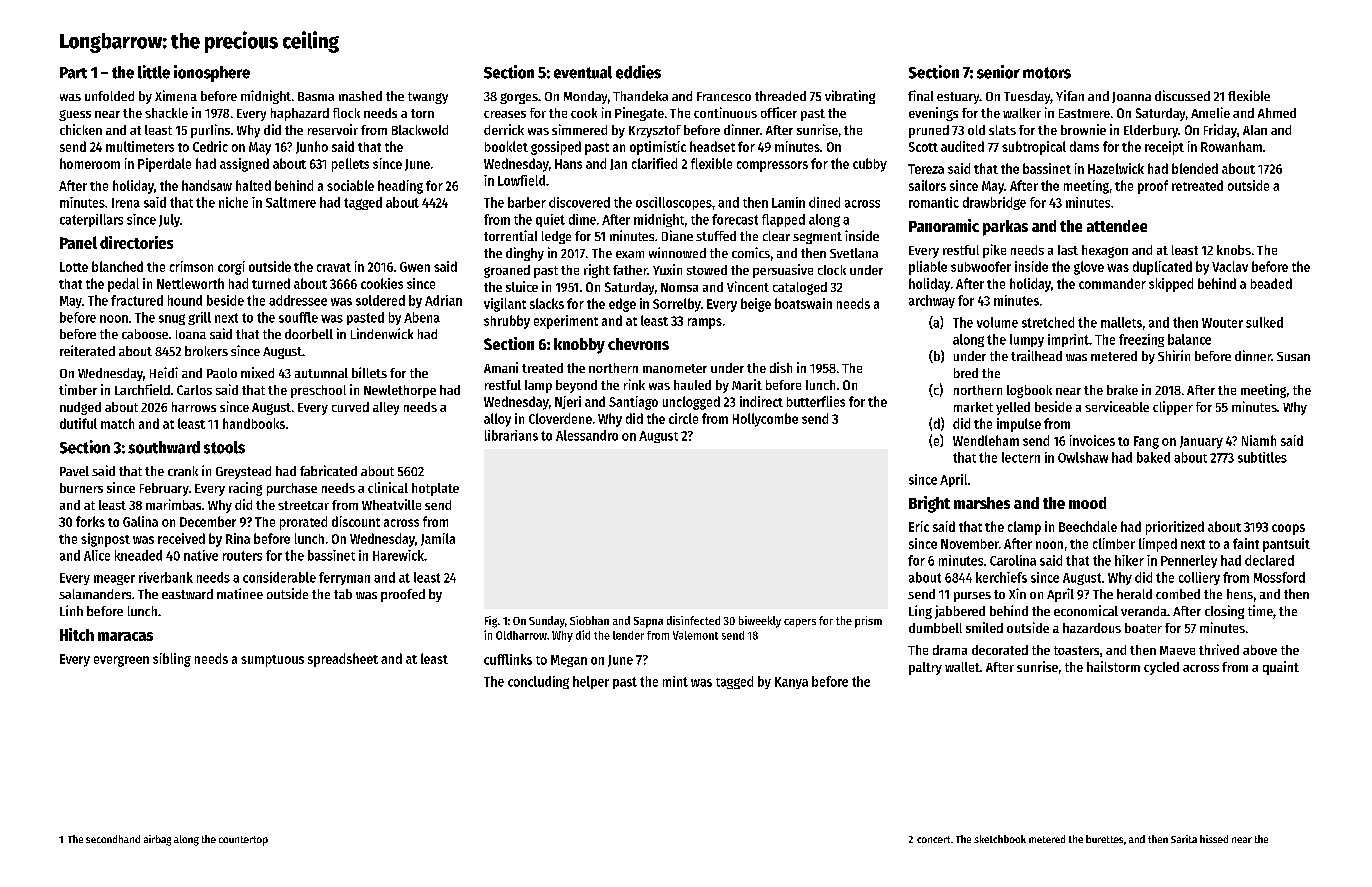 The width and height of the page is (1372, 887). I want to click on unfolded, so click(109, 96).
